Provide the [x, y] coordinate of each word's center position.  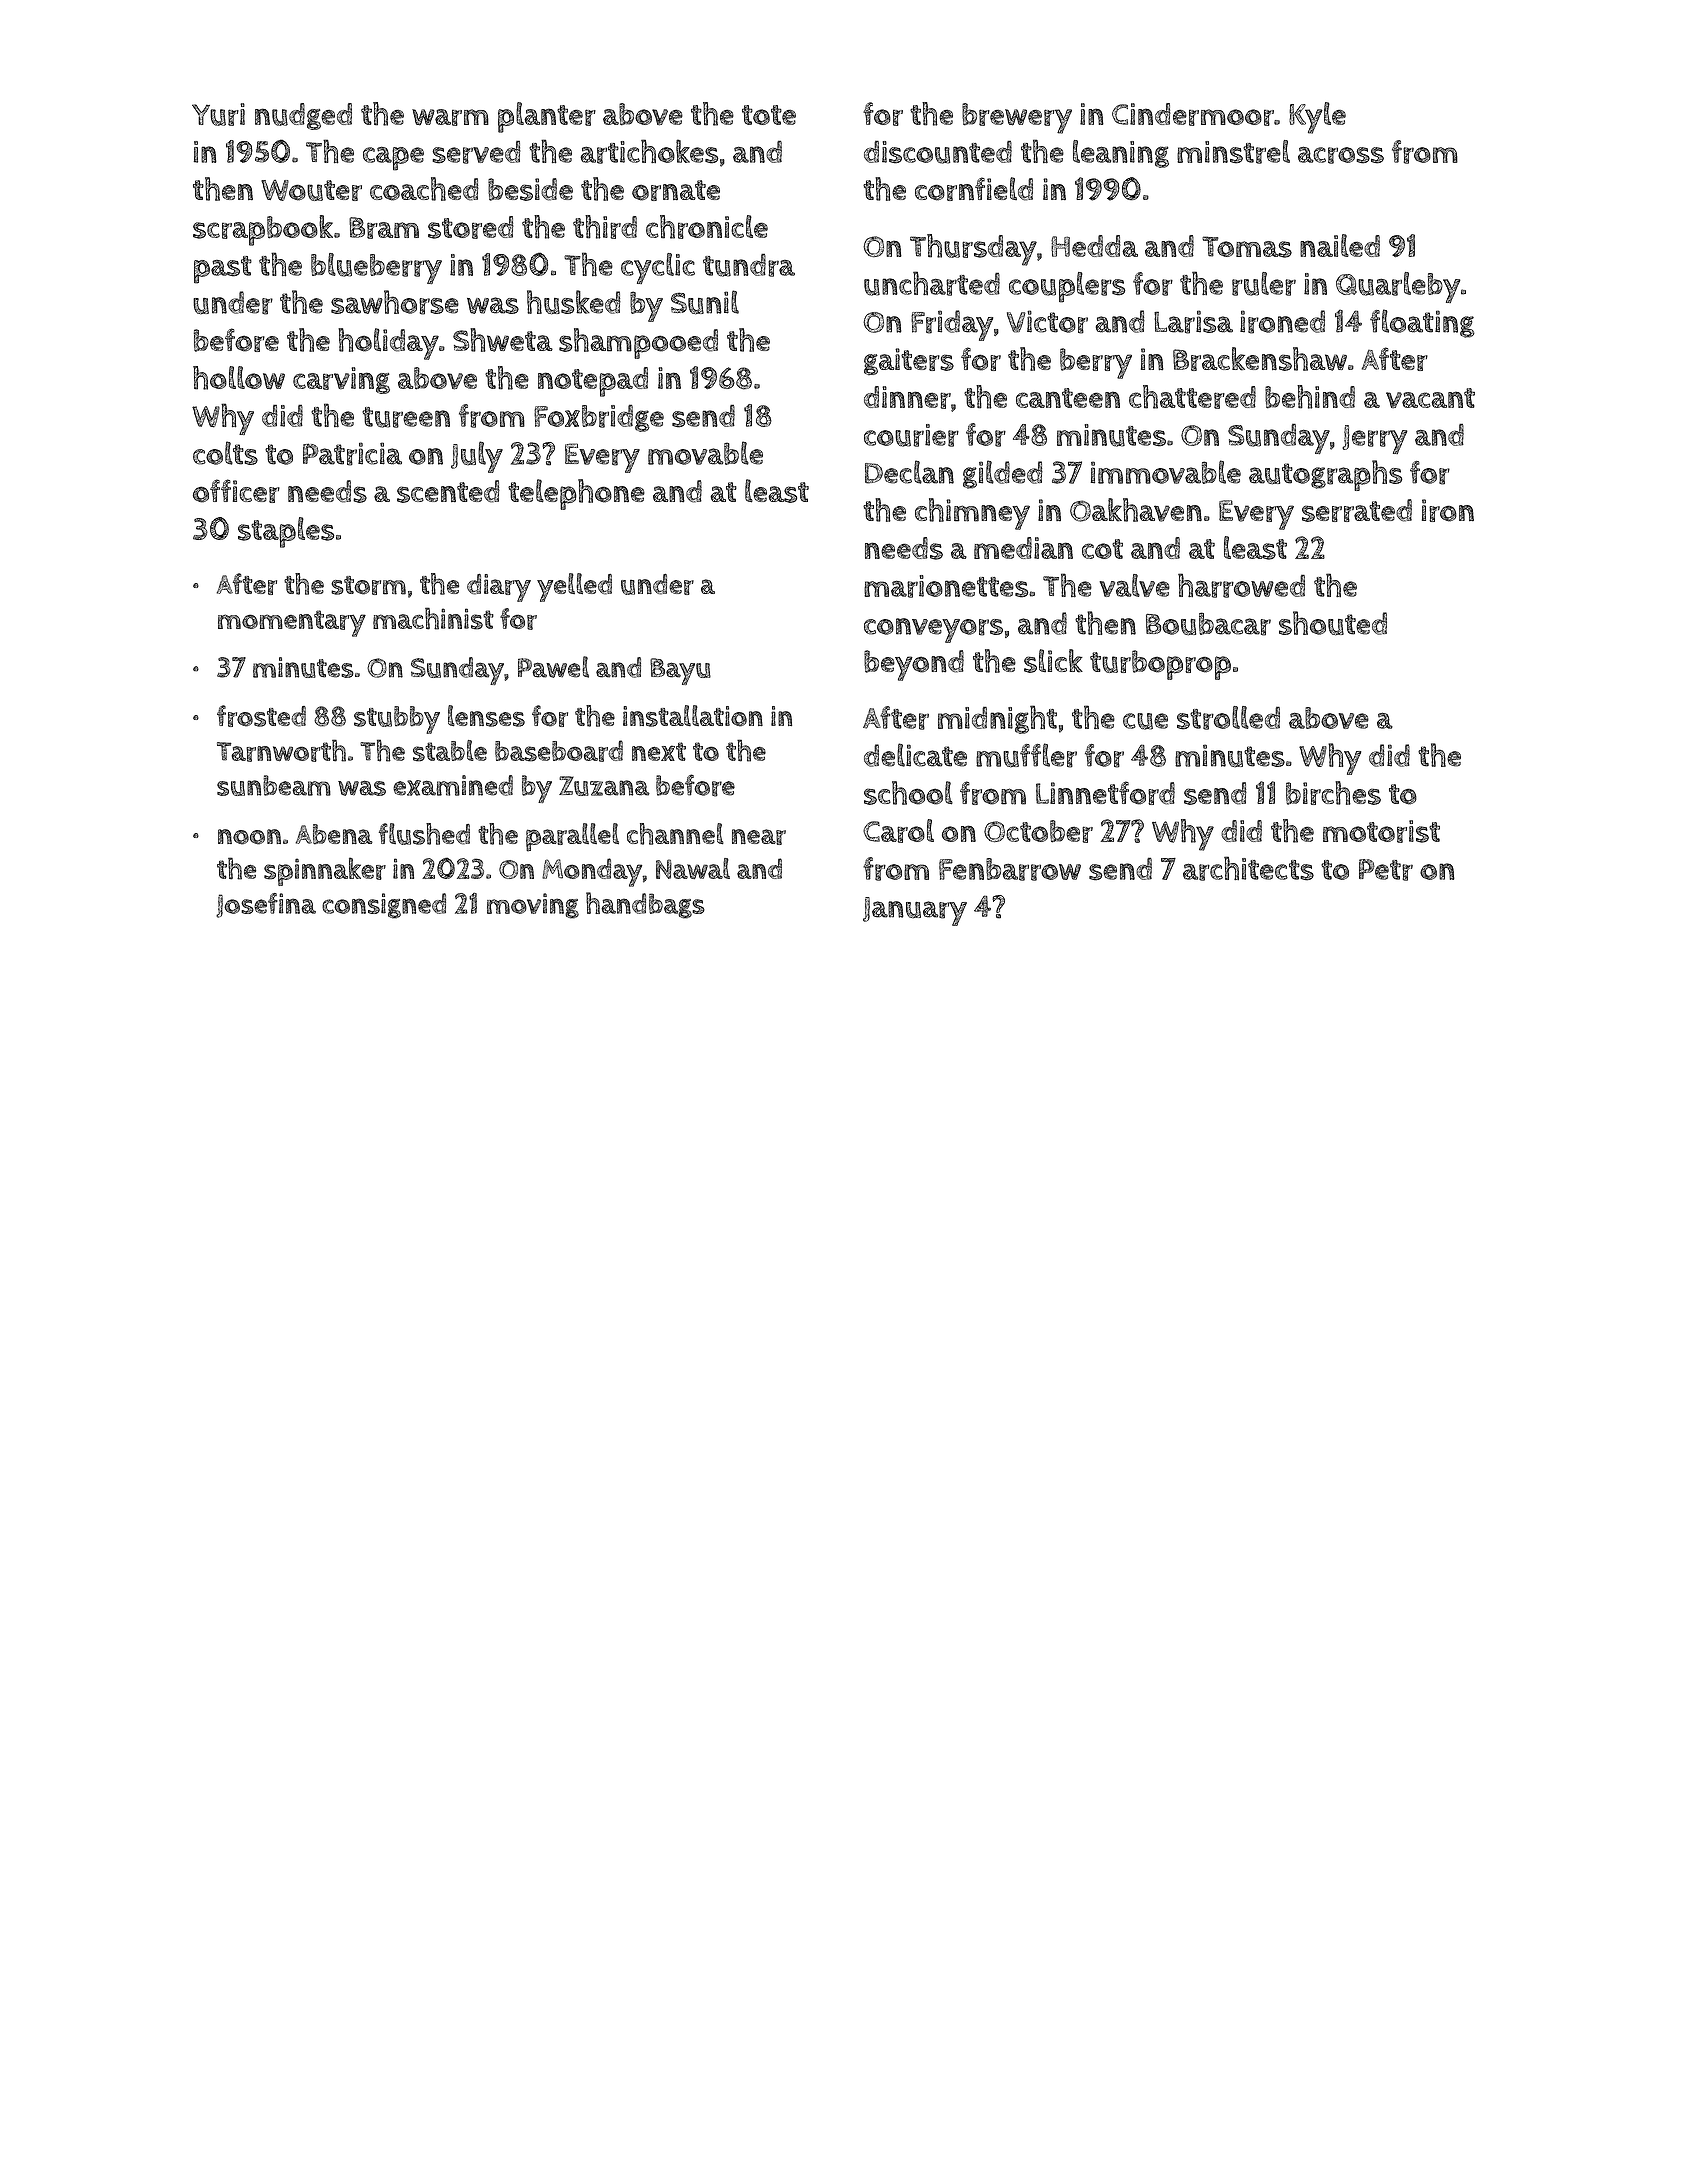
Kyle [1317, 118]
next [659, 751]
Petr [1386, 870]
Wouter [311, 190]
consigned [384, 906]
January [915, 911]
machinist [433, 618]
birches [1333, 793]
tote [769, 115]
